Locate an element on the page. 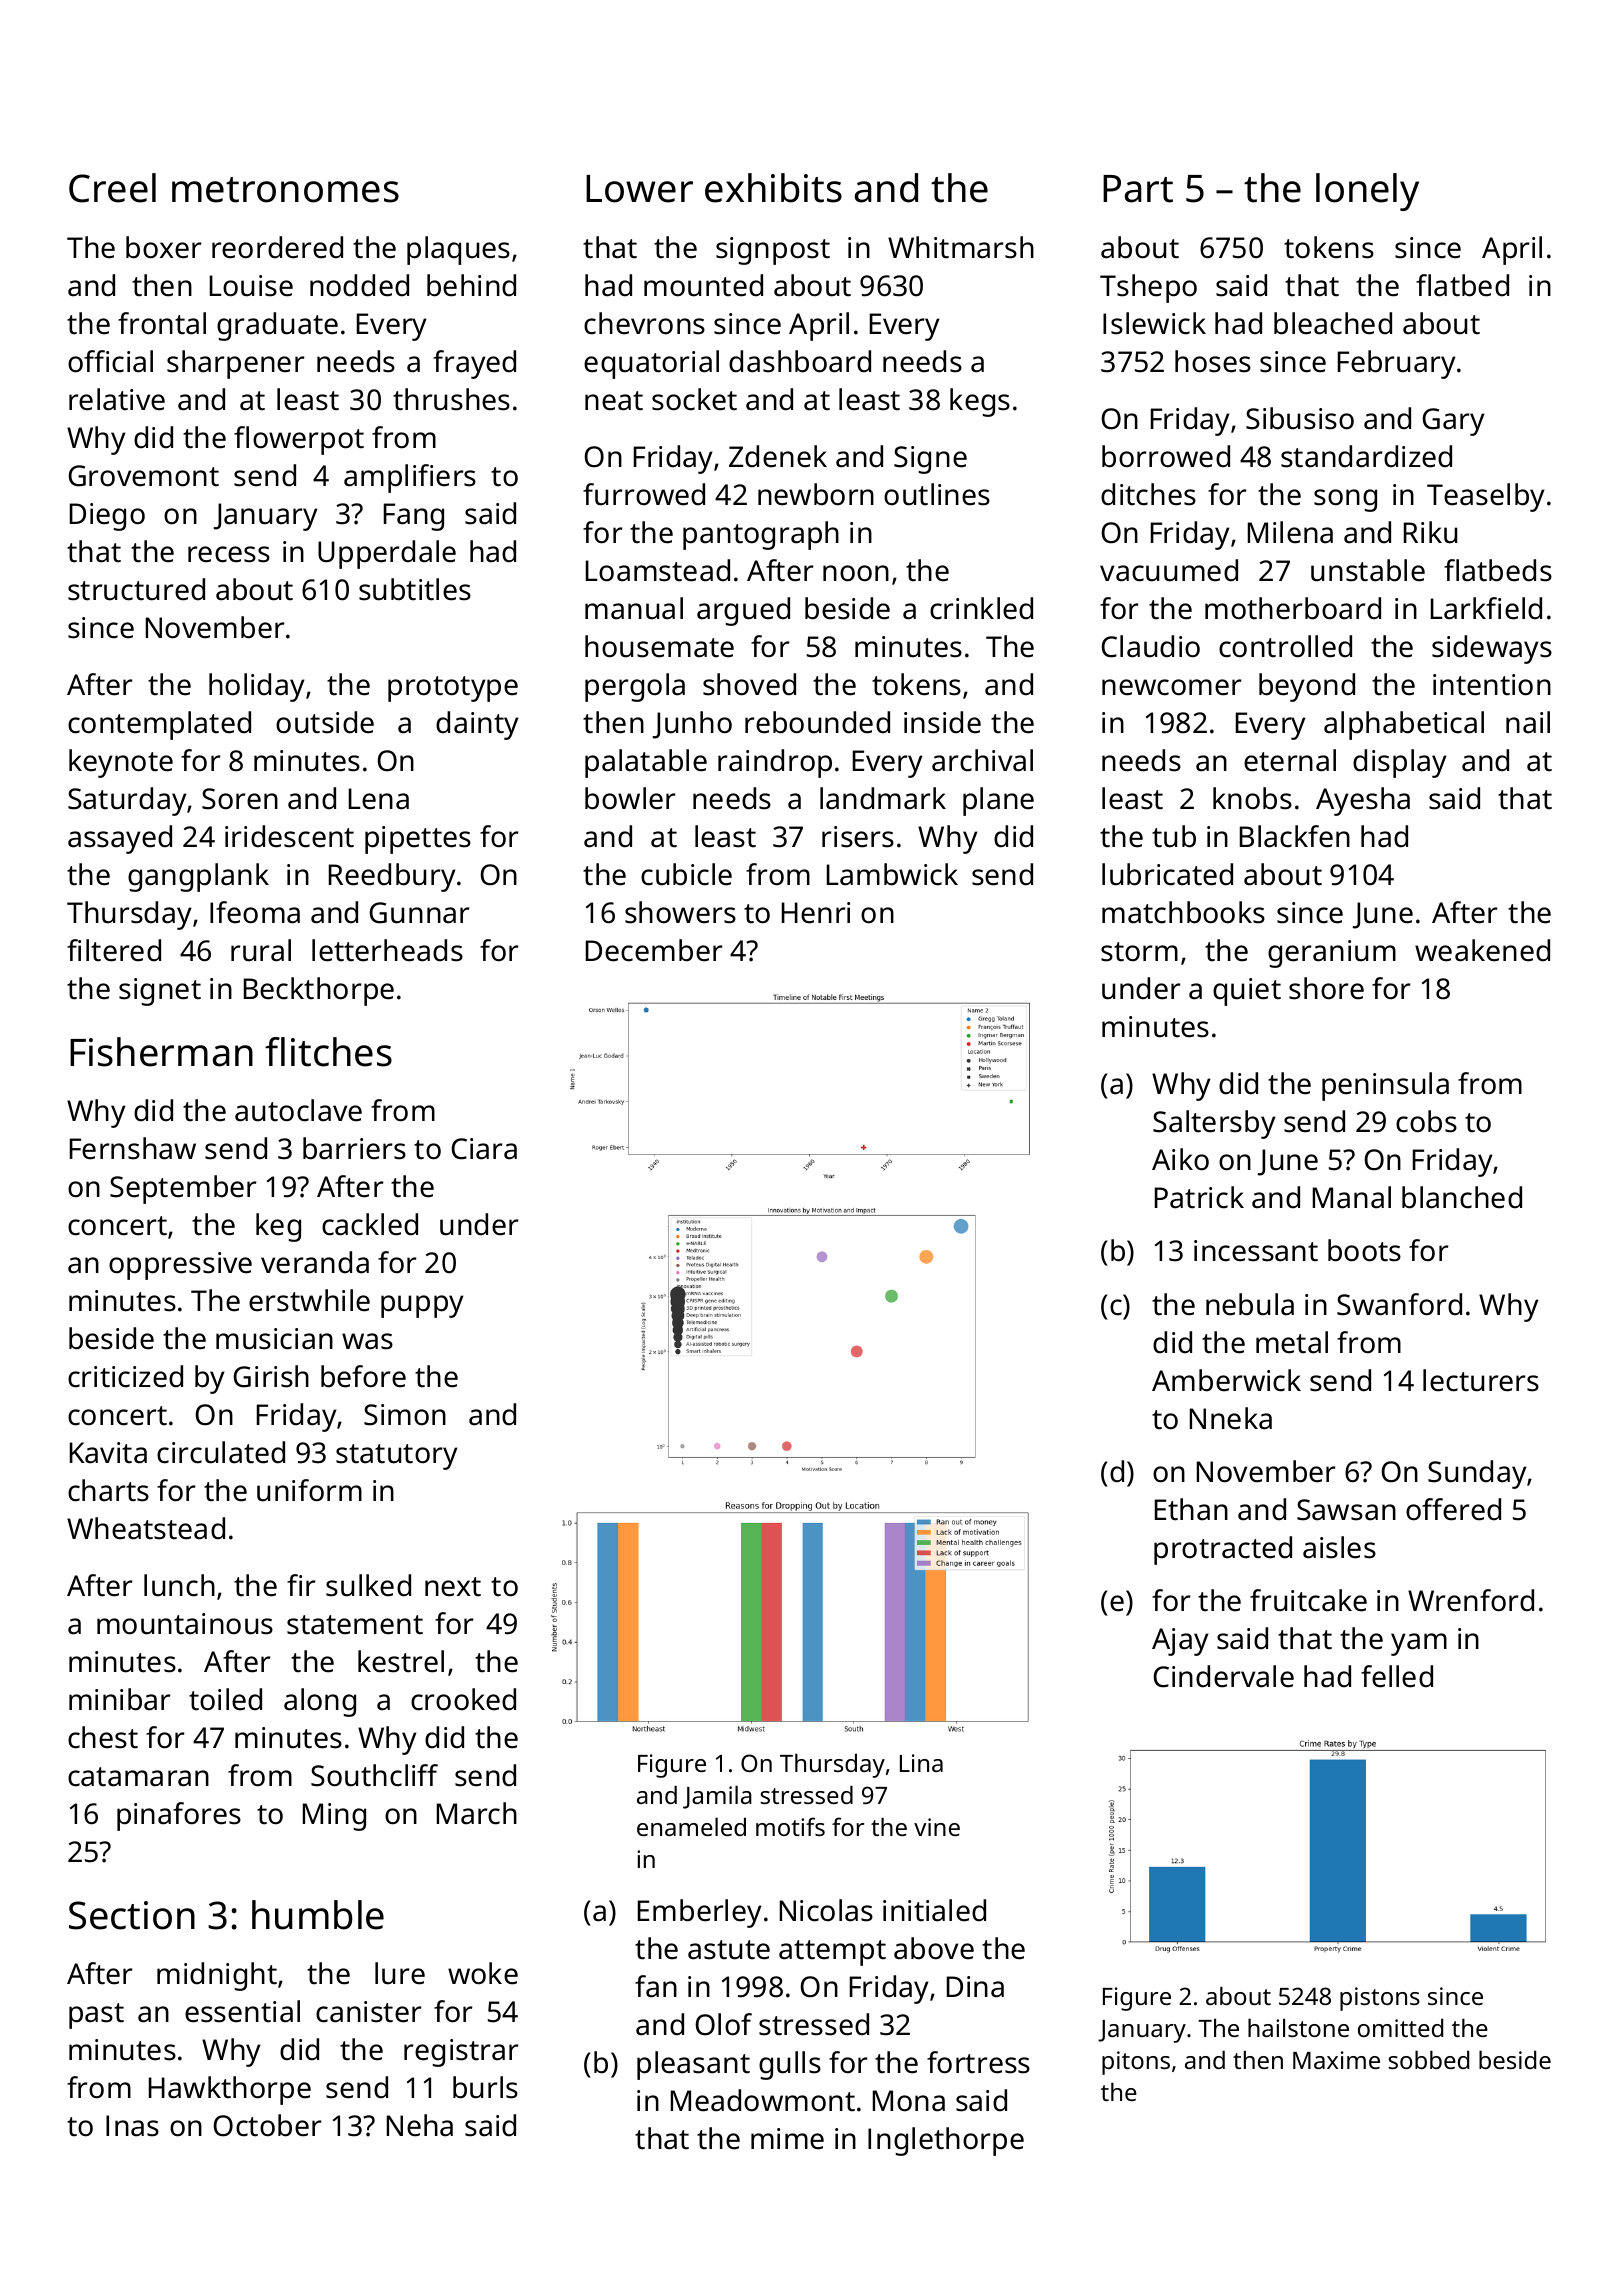  Lina is located at coordinates (921, 1763).
